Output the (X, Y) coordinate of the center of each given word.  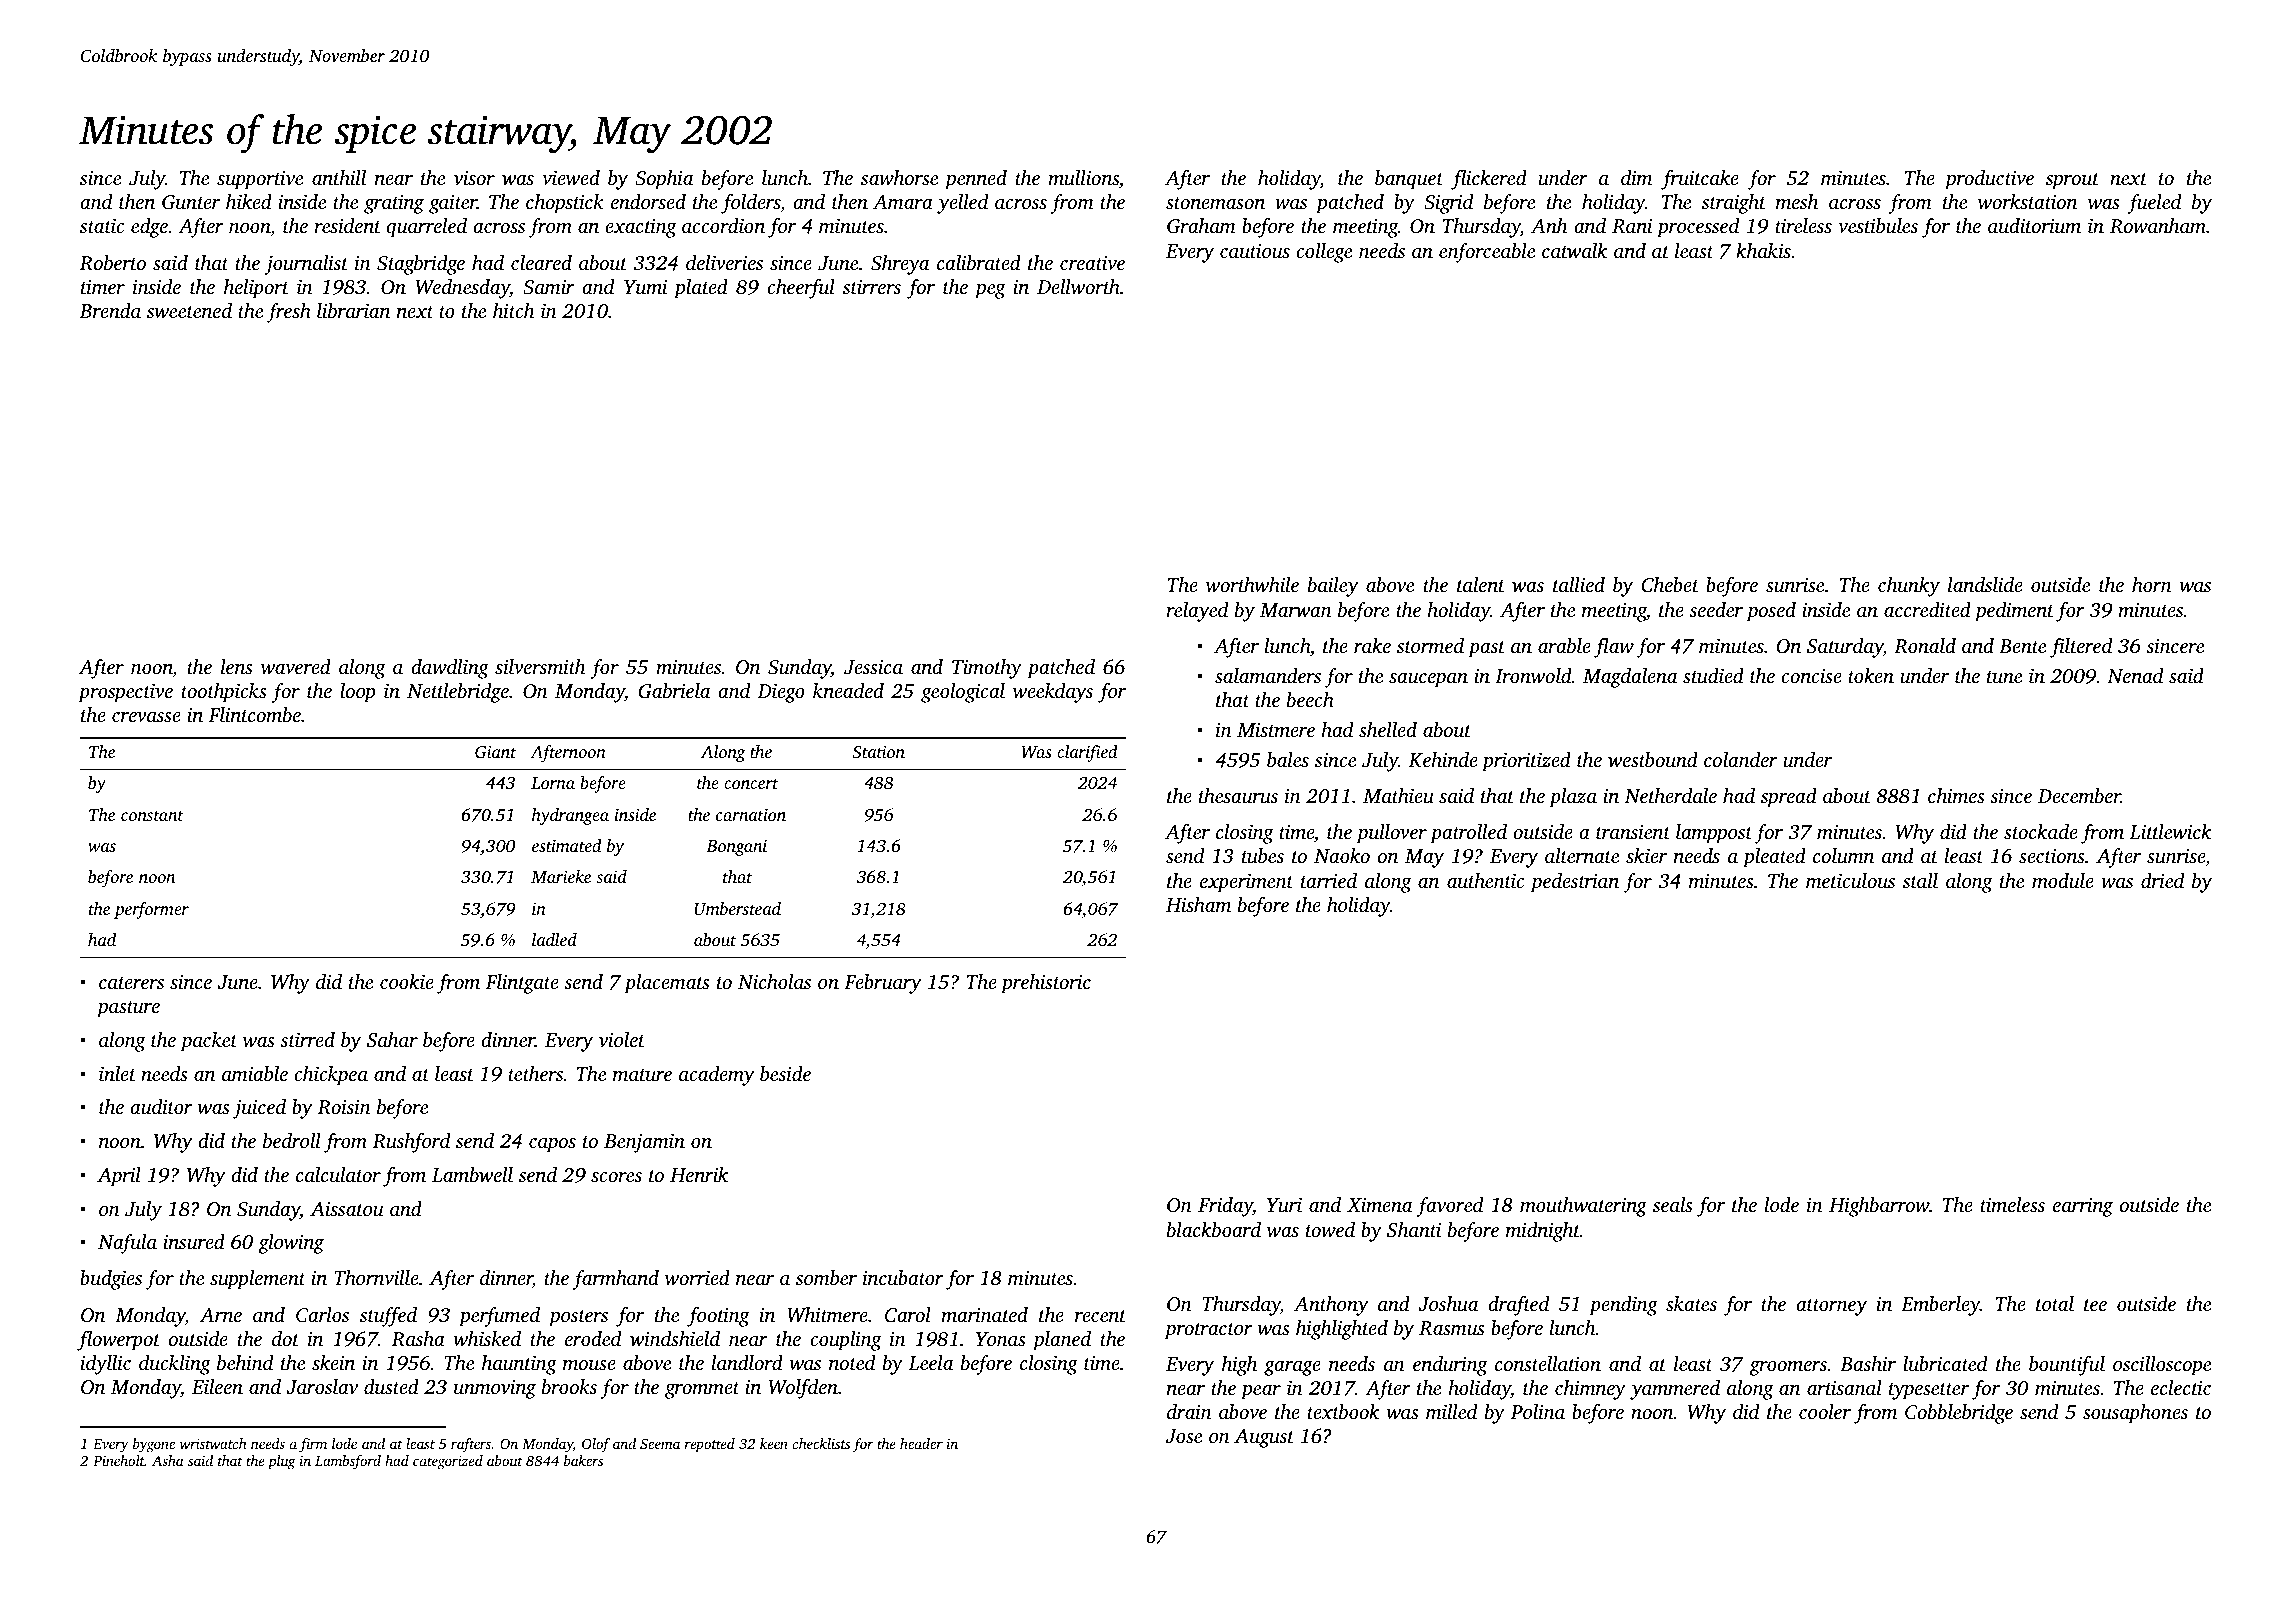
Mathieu (1398, 795)
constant (152, 816)
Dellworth (1078, 287)
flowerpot (118, 1341)
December (2079, 795)
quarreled (426, 228)
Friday (1225, 1207)
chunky (1909, 587)
